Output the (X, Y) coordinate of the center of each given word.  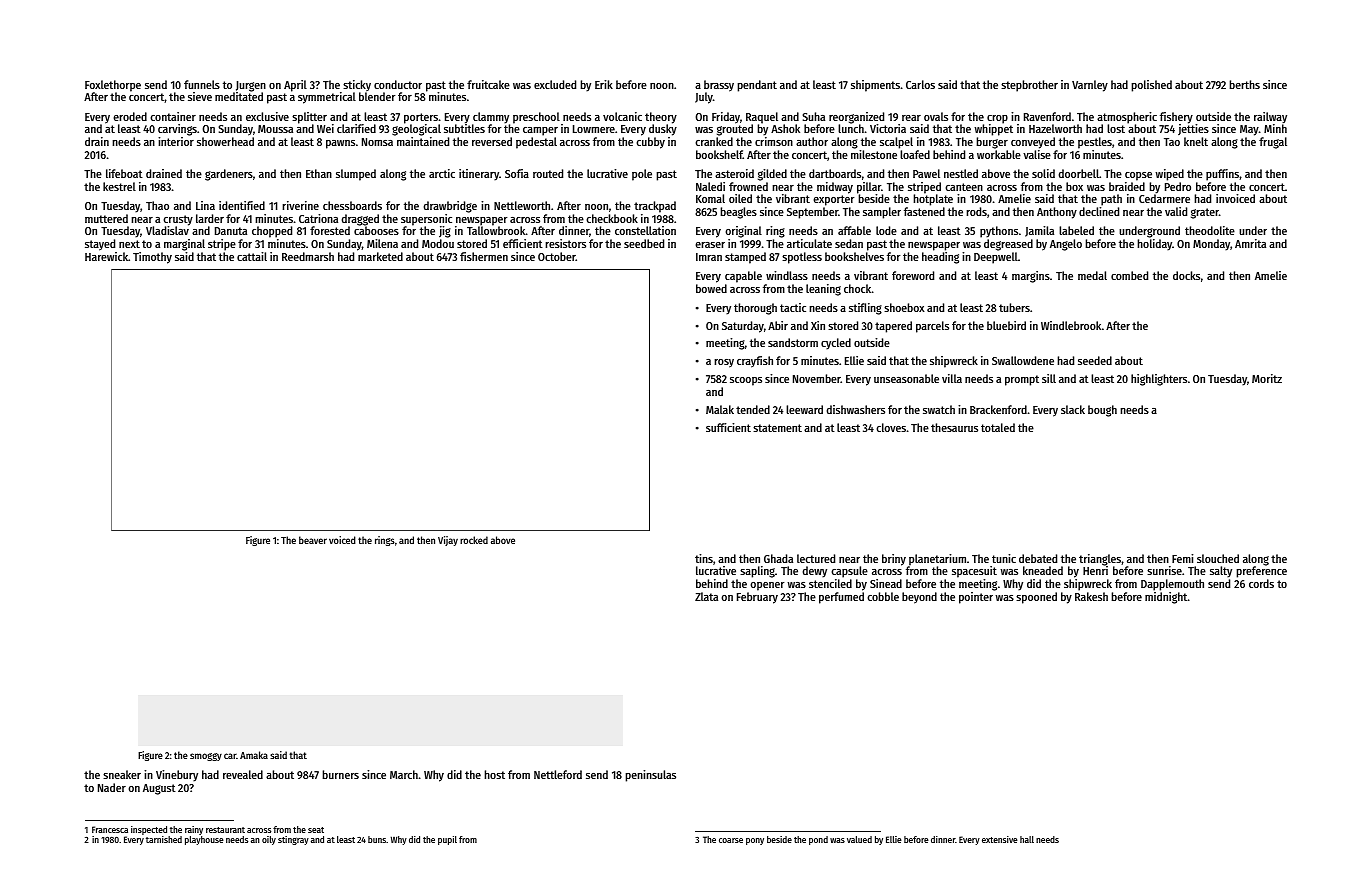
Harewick (106, 256)
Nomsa (377, 142)
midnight (1166, 598)
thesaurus (954, 427)
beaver (313, 540)
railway (1270, 118)
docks (1186, 275)
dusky (663, 130)
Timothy (152, 258)
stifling (865, 309)
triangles (1100, 560)
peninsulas (650, 776)
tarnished (164, 839)
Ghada (778, 558)
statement (777, 428)
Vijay (448, 541)
